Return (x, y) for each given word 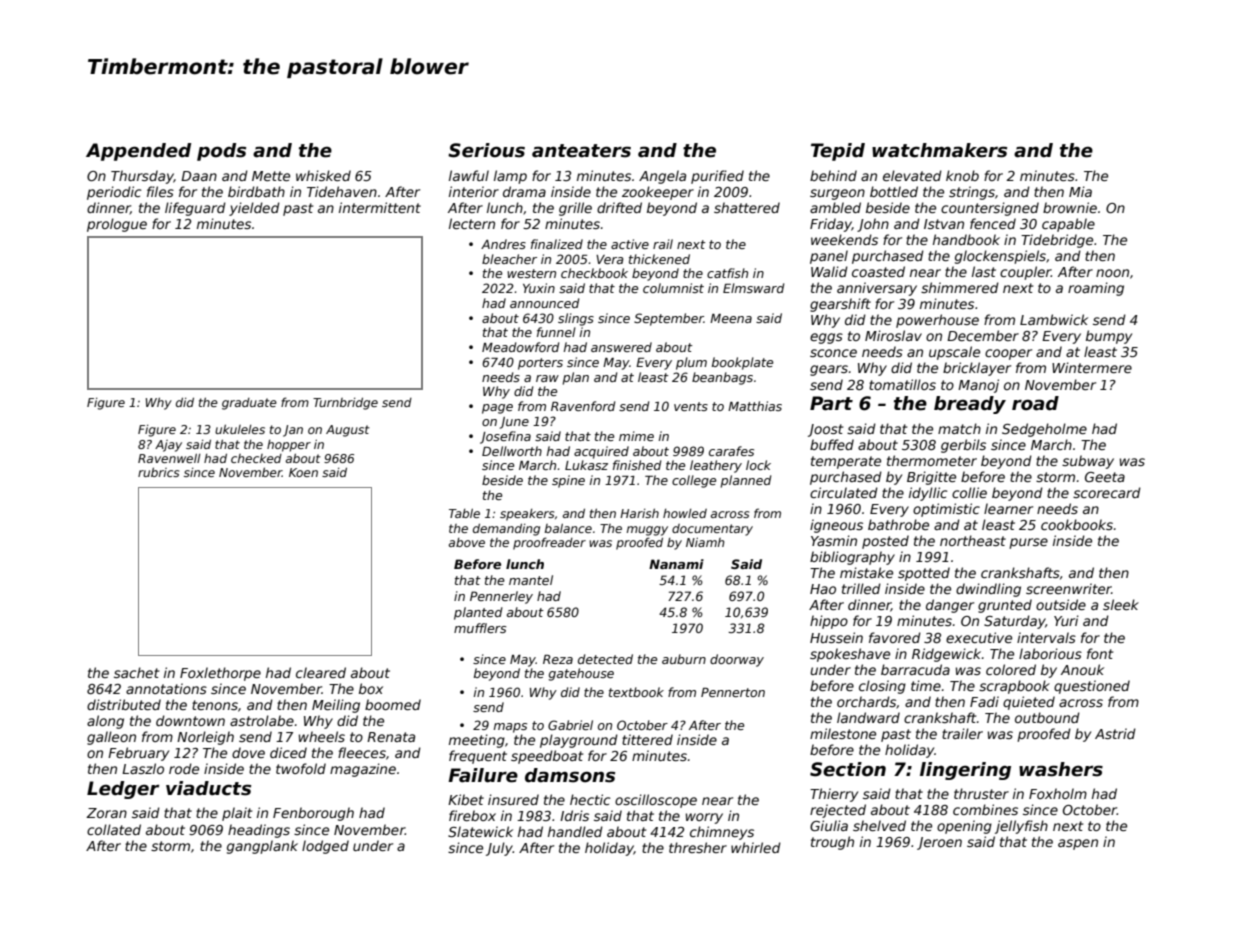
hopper (289, 446)
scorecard (1107, 492)
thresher (698, 847)
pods (221, 152)
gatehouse (581, 674)
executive (979, 637)
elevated (912, 175)
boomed (393, 704)
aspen (1078, 844)
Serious (486, 150)
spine (568, 481)
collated (114, 829)
